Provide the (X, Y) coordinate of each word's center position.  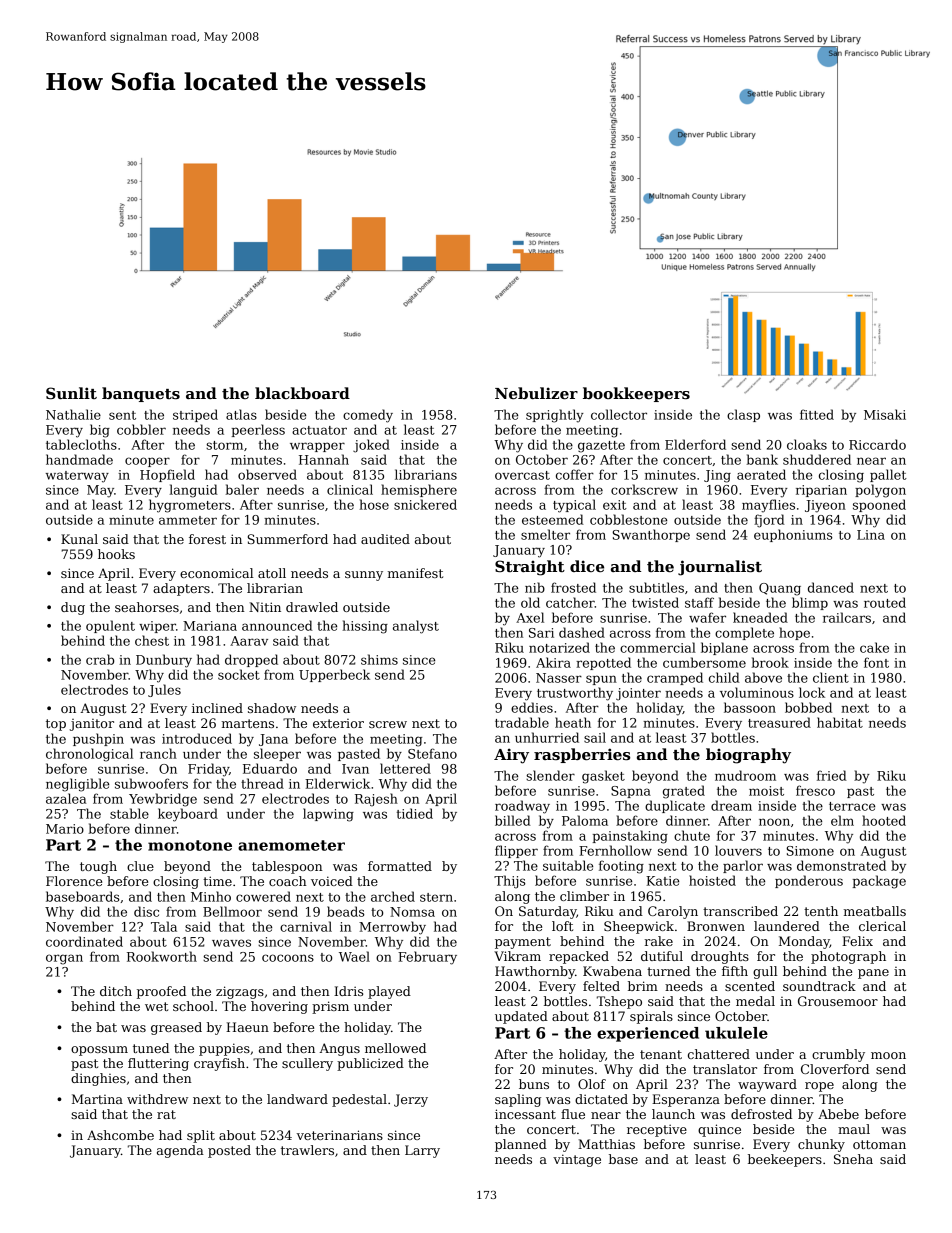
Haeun (247, 1027)
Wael (354, 956)
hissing (365, 627)
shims (379, 659)
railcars (847, 617)
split (201, 1136)
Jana (273, 740)
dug (73, 608)
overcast (522, 475)
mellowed (395, 1048)
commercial (658, 647)
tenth (821, 911)
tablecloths (81, 444)
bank (762, 459)
